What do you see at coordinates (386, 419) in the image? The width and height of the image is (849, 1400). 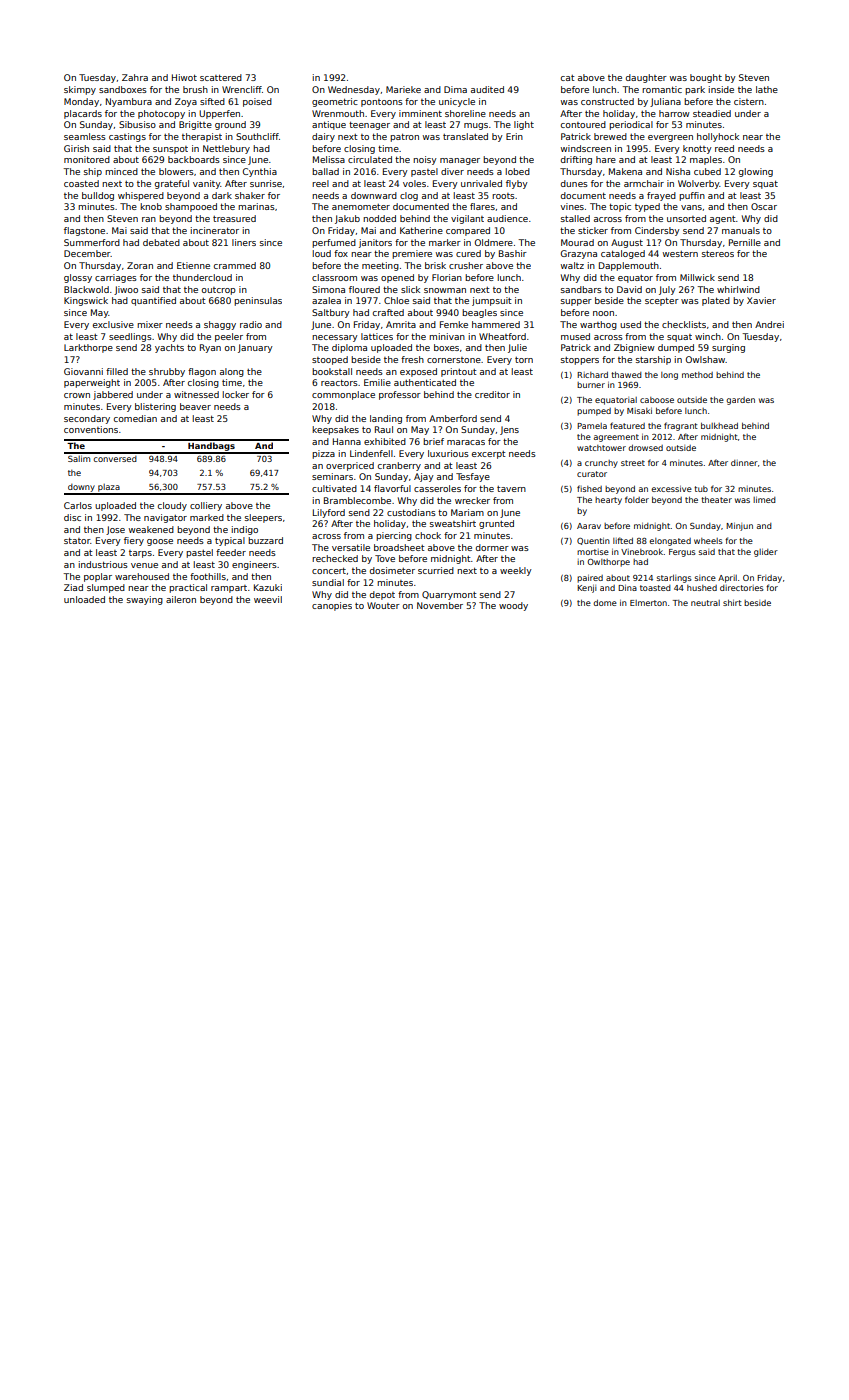 I see `landing` at bounding box center [386, 419].
